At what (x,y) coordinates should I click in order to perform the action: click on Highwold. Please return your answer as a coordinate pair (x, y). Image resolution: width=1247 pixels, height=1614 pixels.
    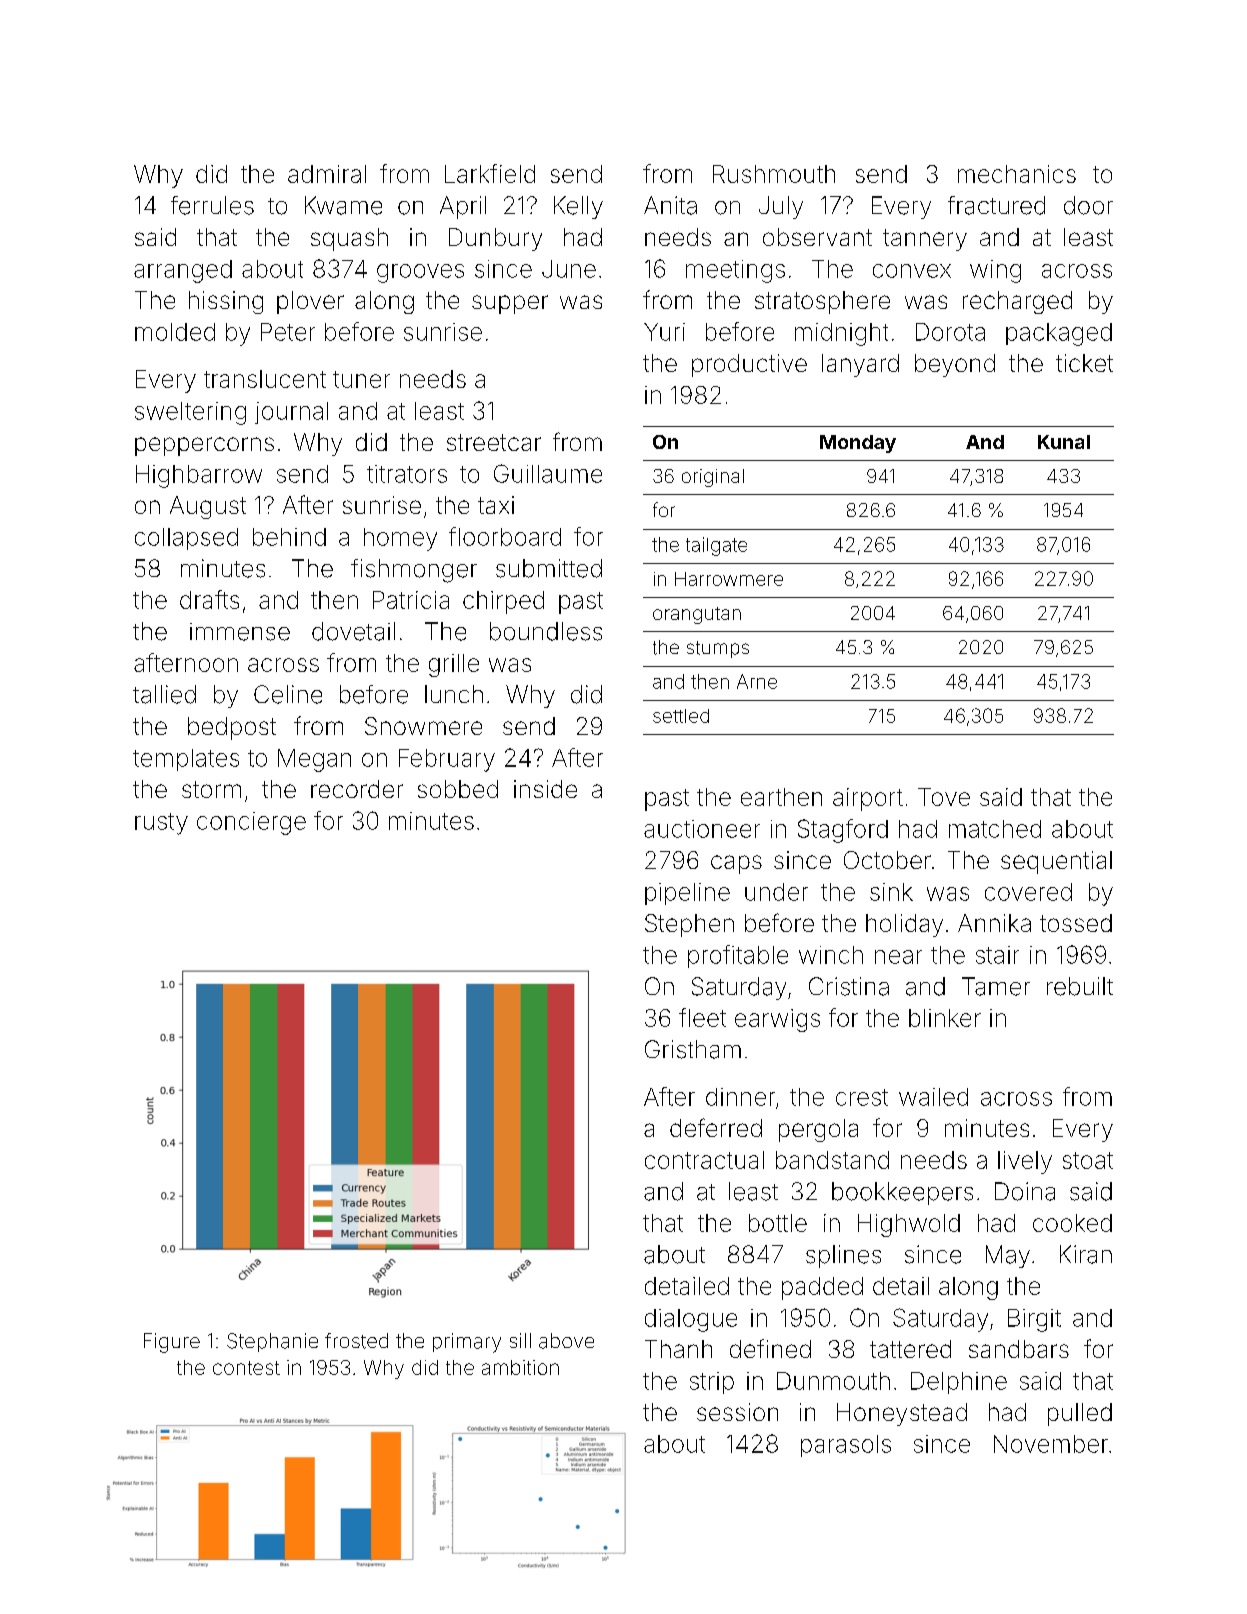
    Looking at the image, I should click on (909, 1225).
